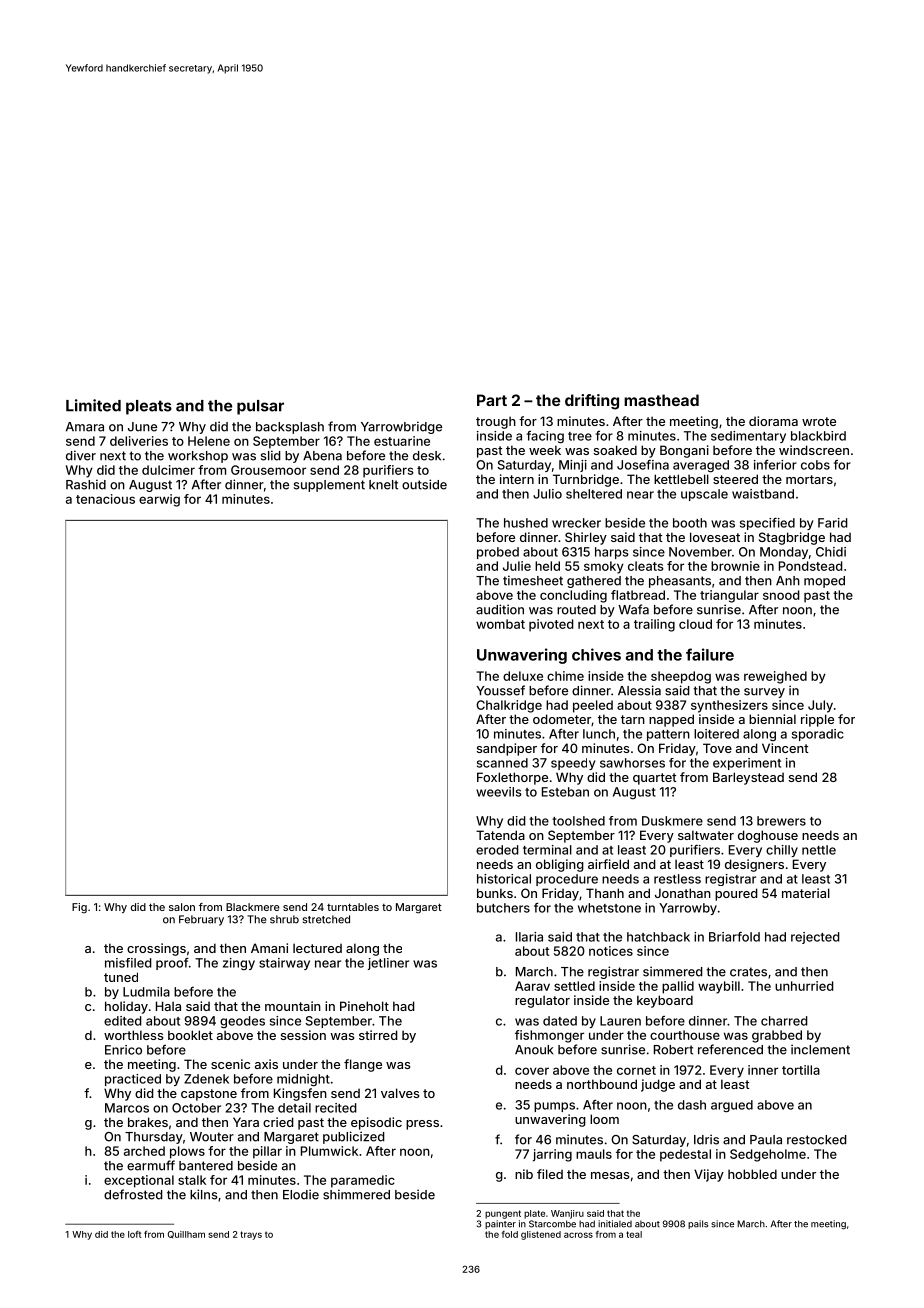 The height and width of the page is (1308, 924). I want to click on glistened, so click(541, 1235).
